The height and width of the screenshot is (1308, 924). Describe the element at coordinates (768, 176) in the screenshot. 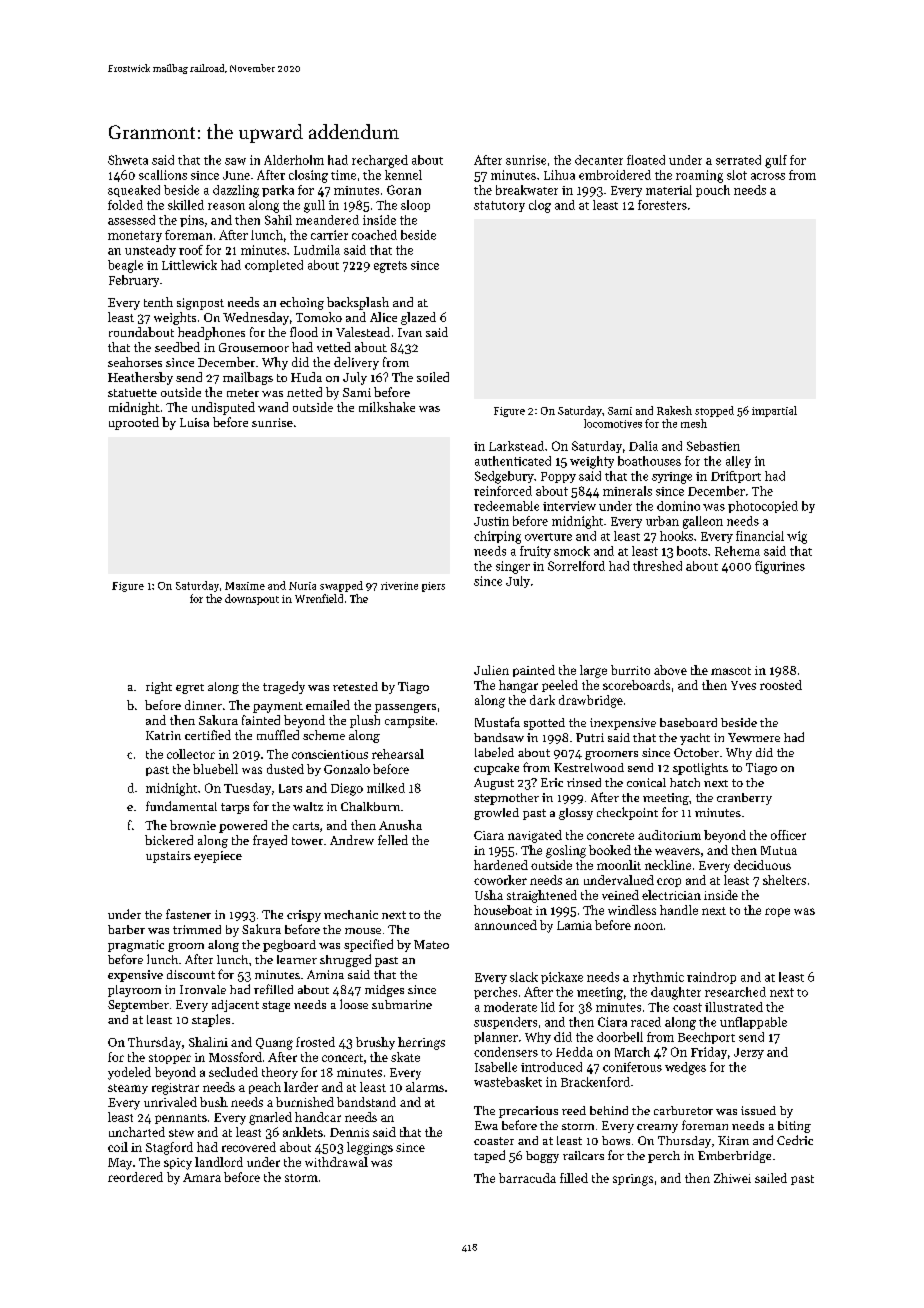

I see `across` at that location.
